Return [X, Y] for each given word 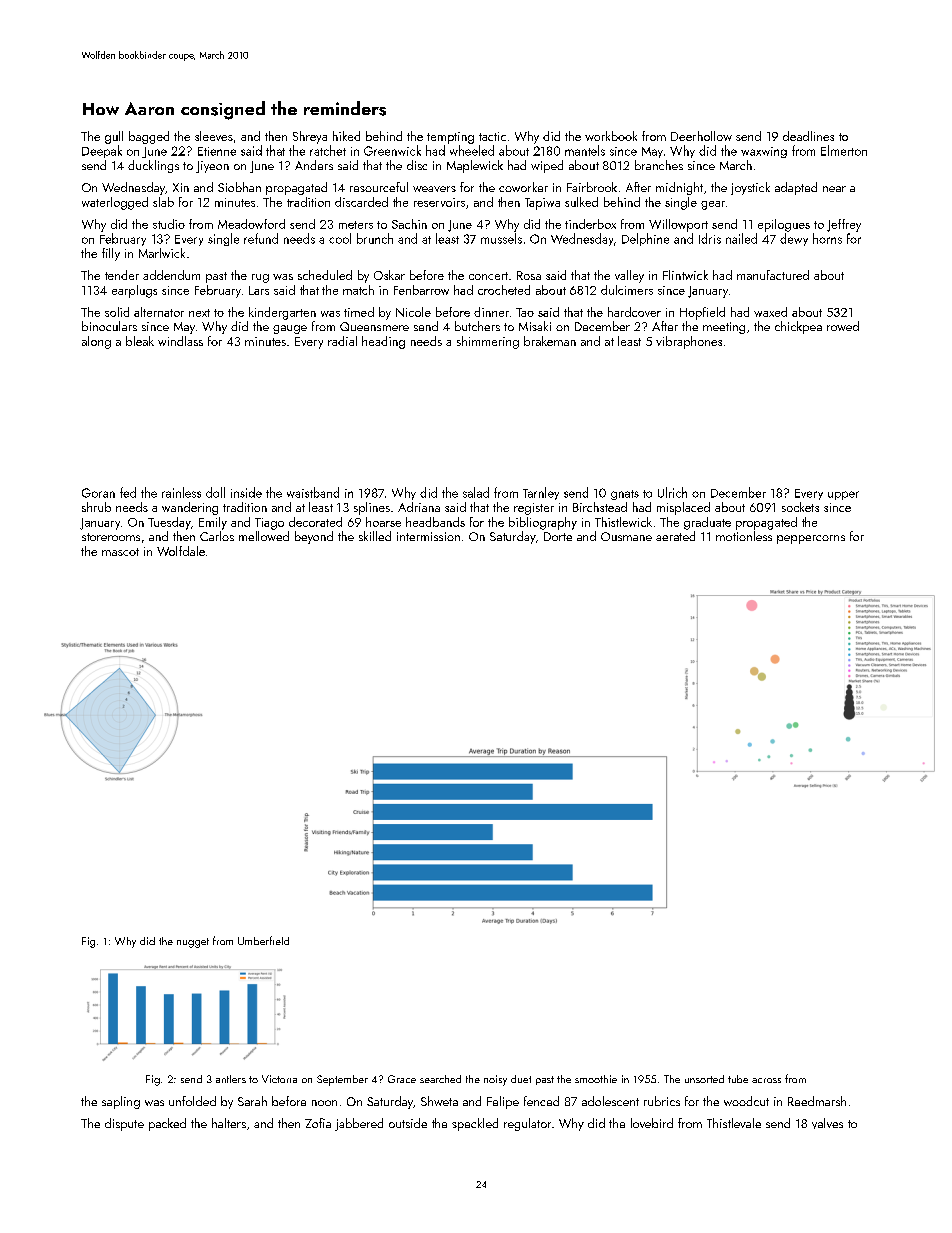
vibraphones [689, 342]
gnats [625, 495]
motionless [744, 536]
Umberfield [263, 940]
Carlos [217, 536]
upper [843, 495]
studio [169, 224]
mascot [120, 552]
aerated [675, 536]
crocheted [504, 290]
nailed [741, 238]
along [96, 342]
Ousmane [626, 536]
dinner [491, 312]
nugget [193, 943]
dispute [124, 1124]
